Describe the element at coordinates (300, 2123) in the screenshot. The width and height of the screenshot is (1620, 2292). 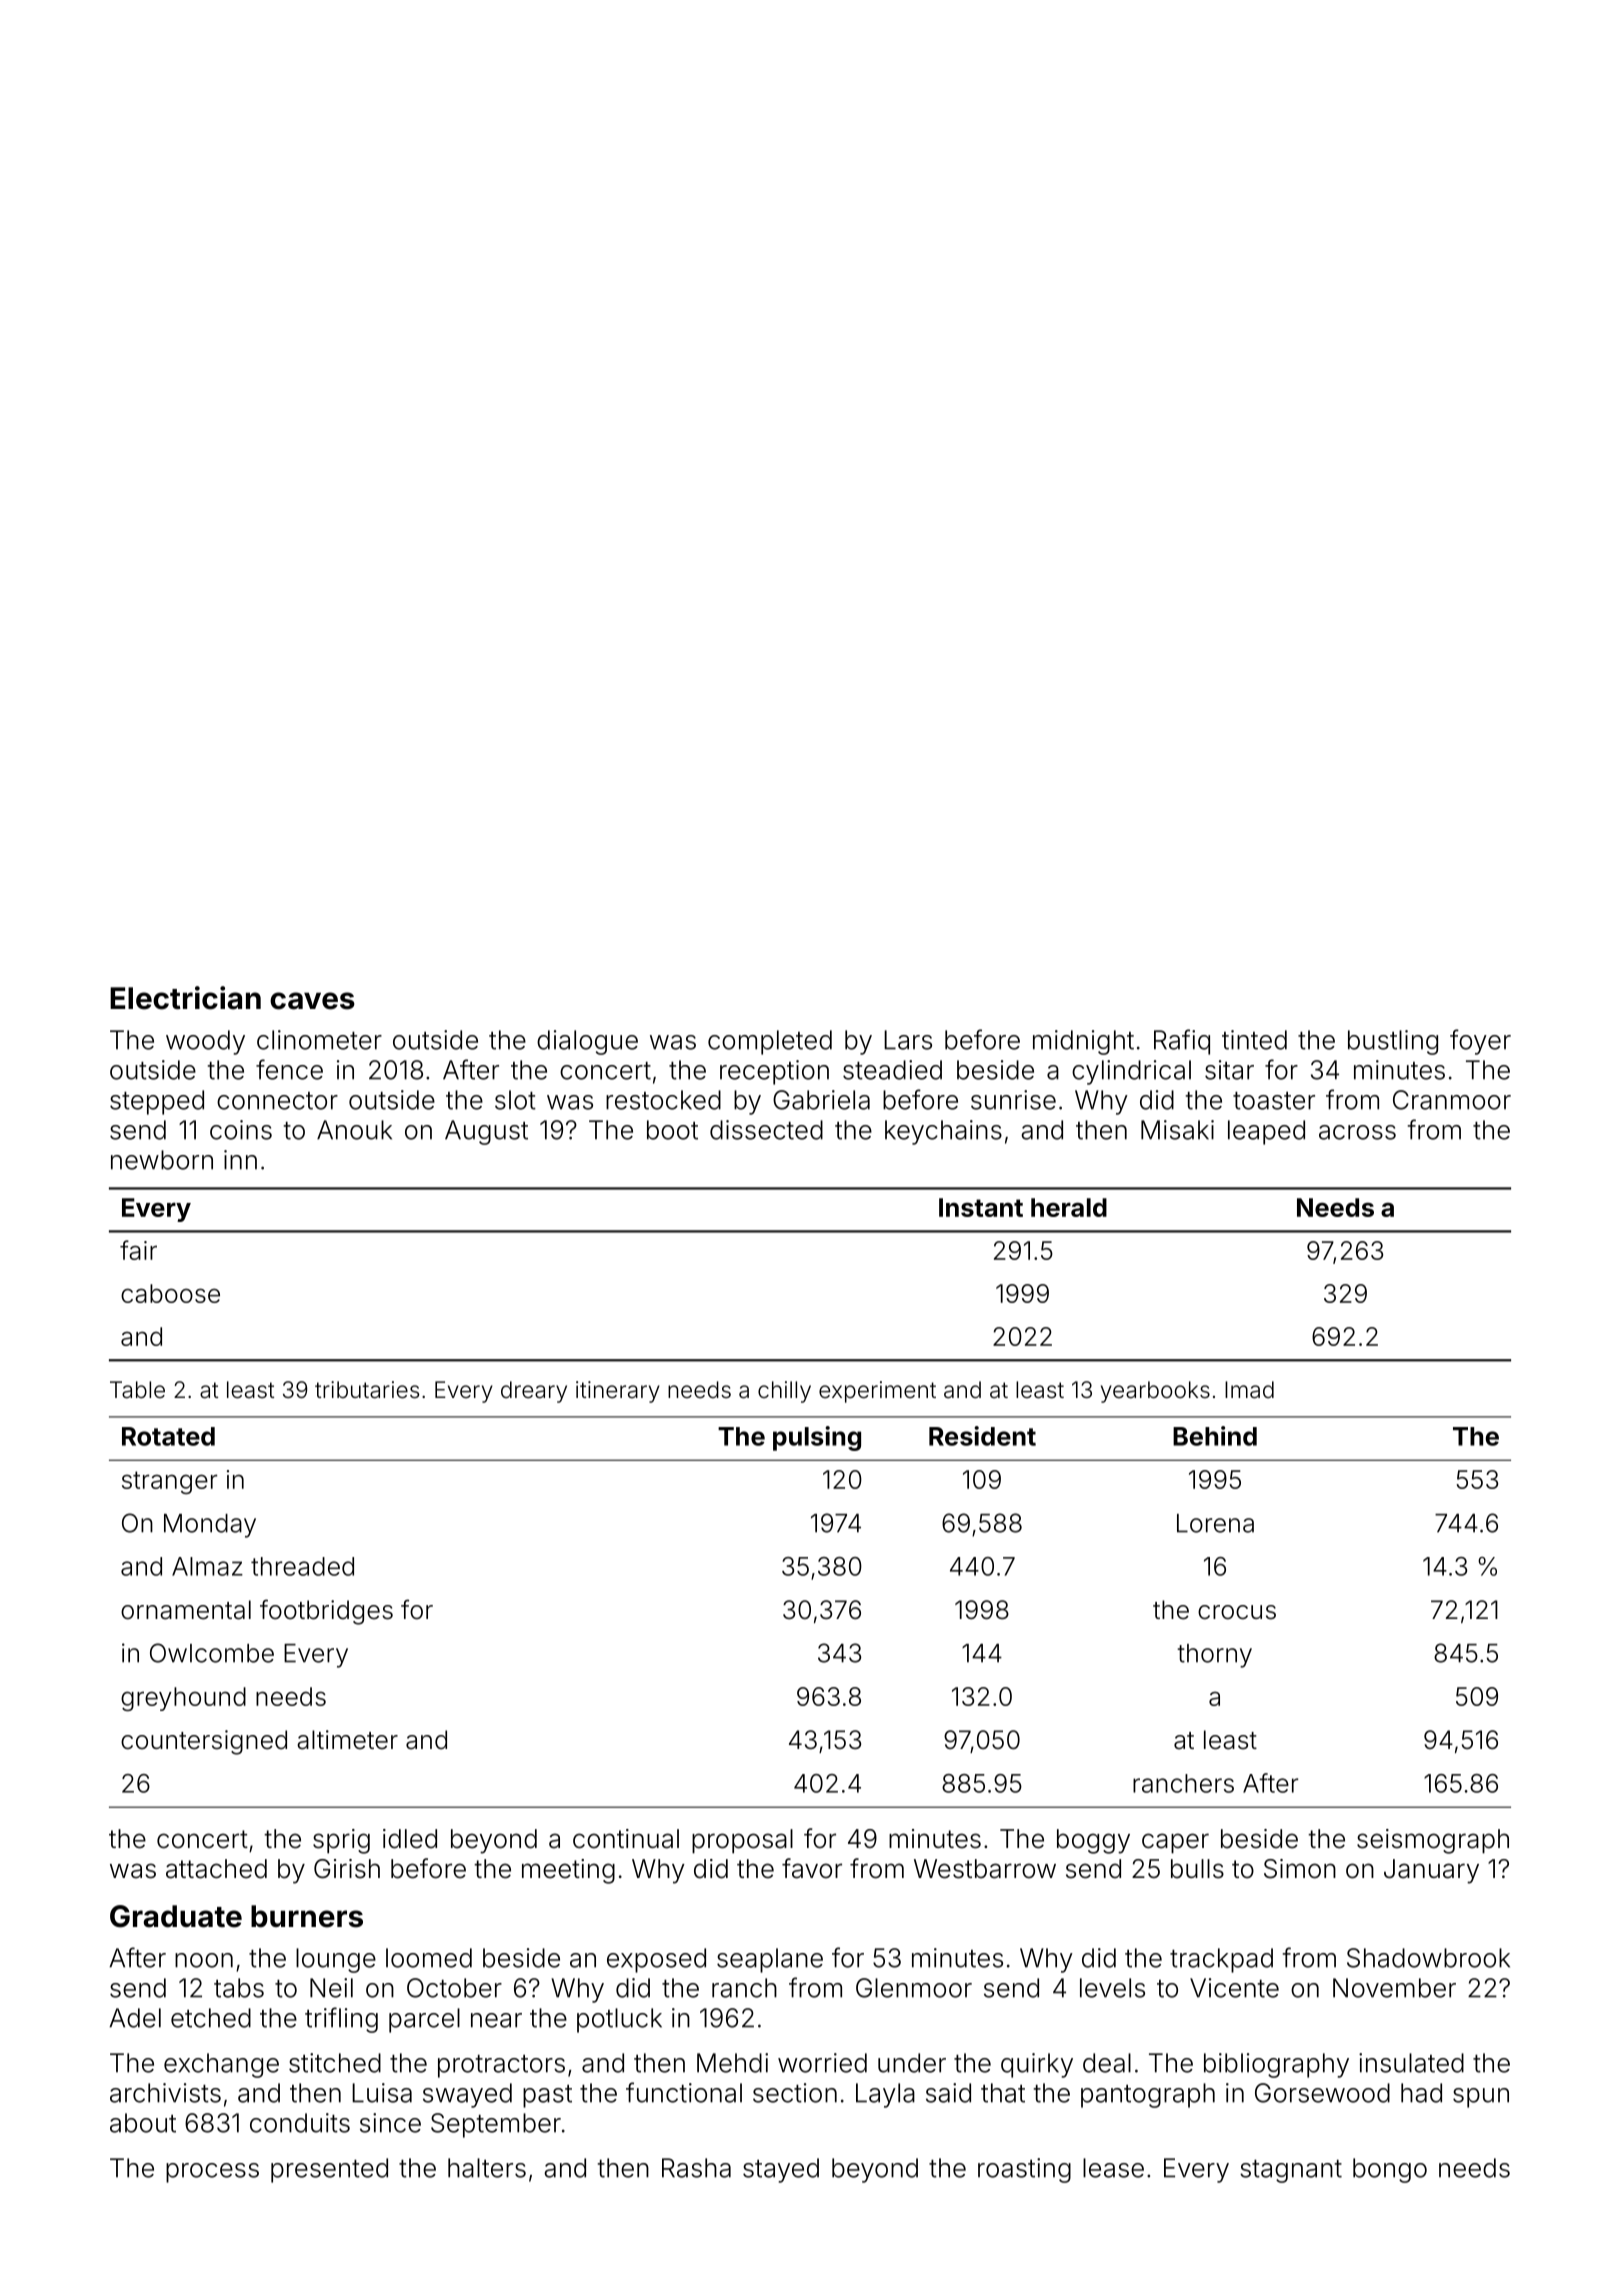
I see `conduits` at that location.
